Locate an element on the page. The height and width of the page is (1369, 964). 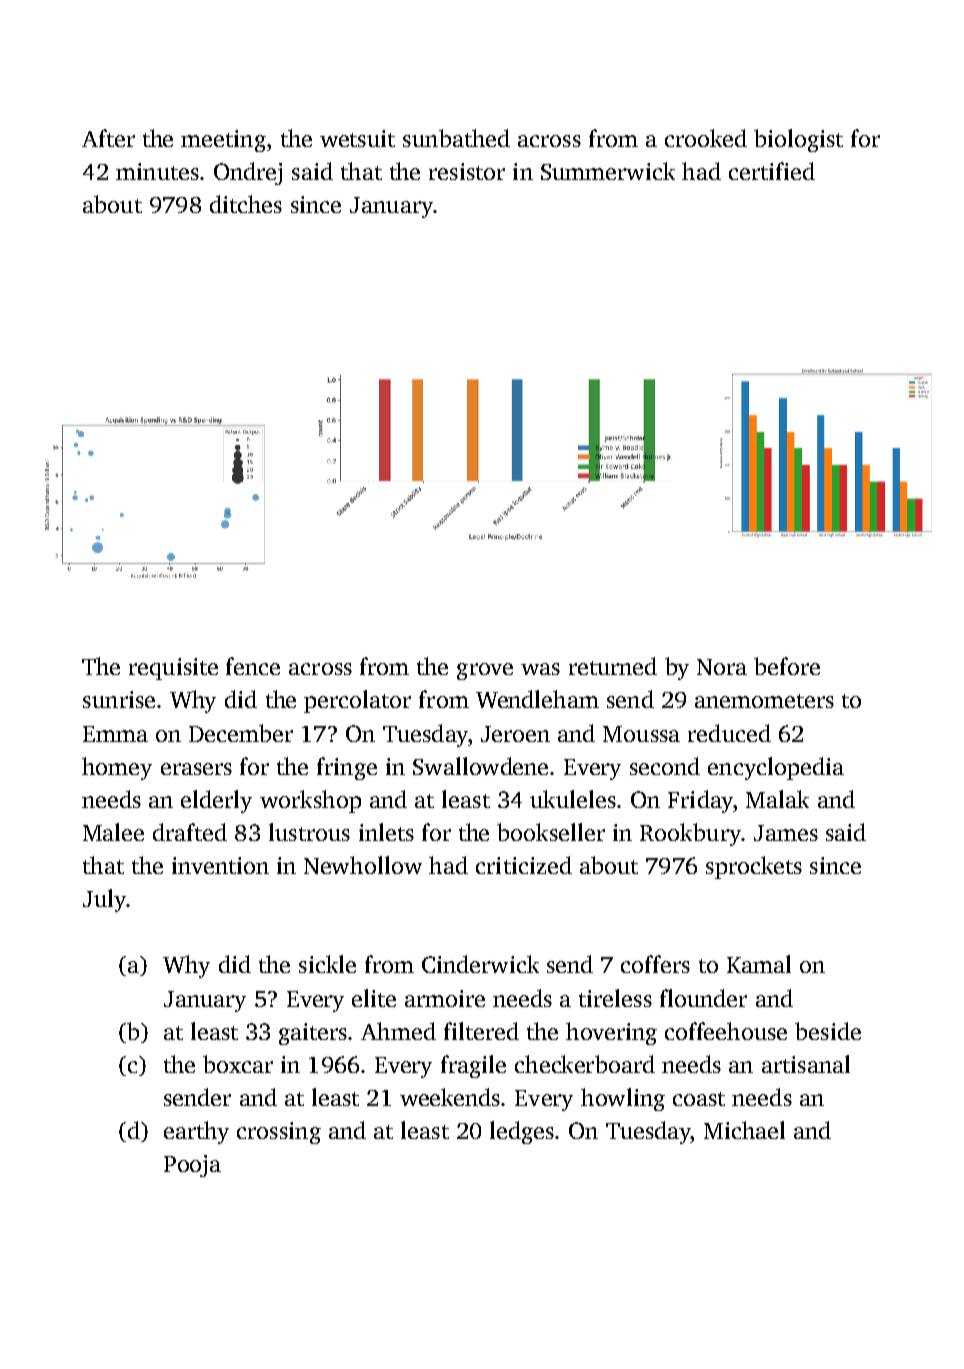
Jeroen is located at coordinates (515, 734).
